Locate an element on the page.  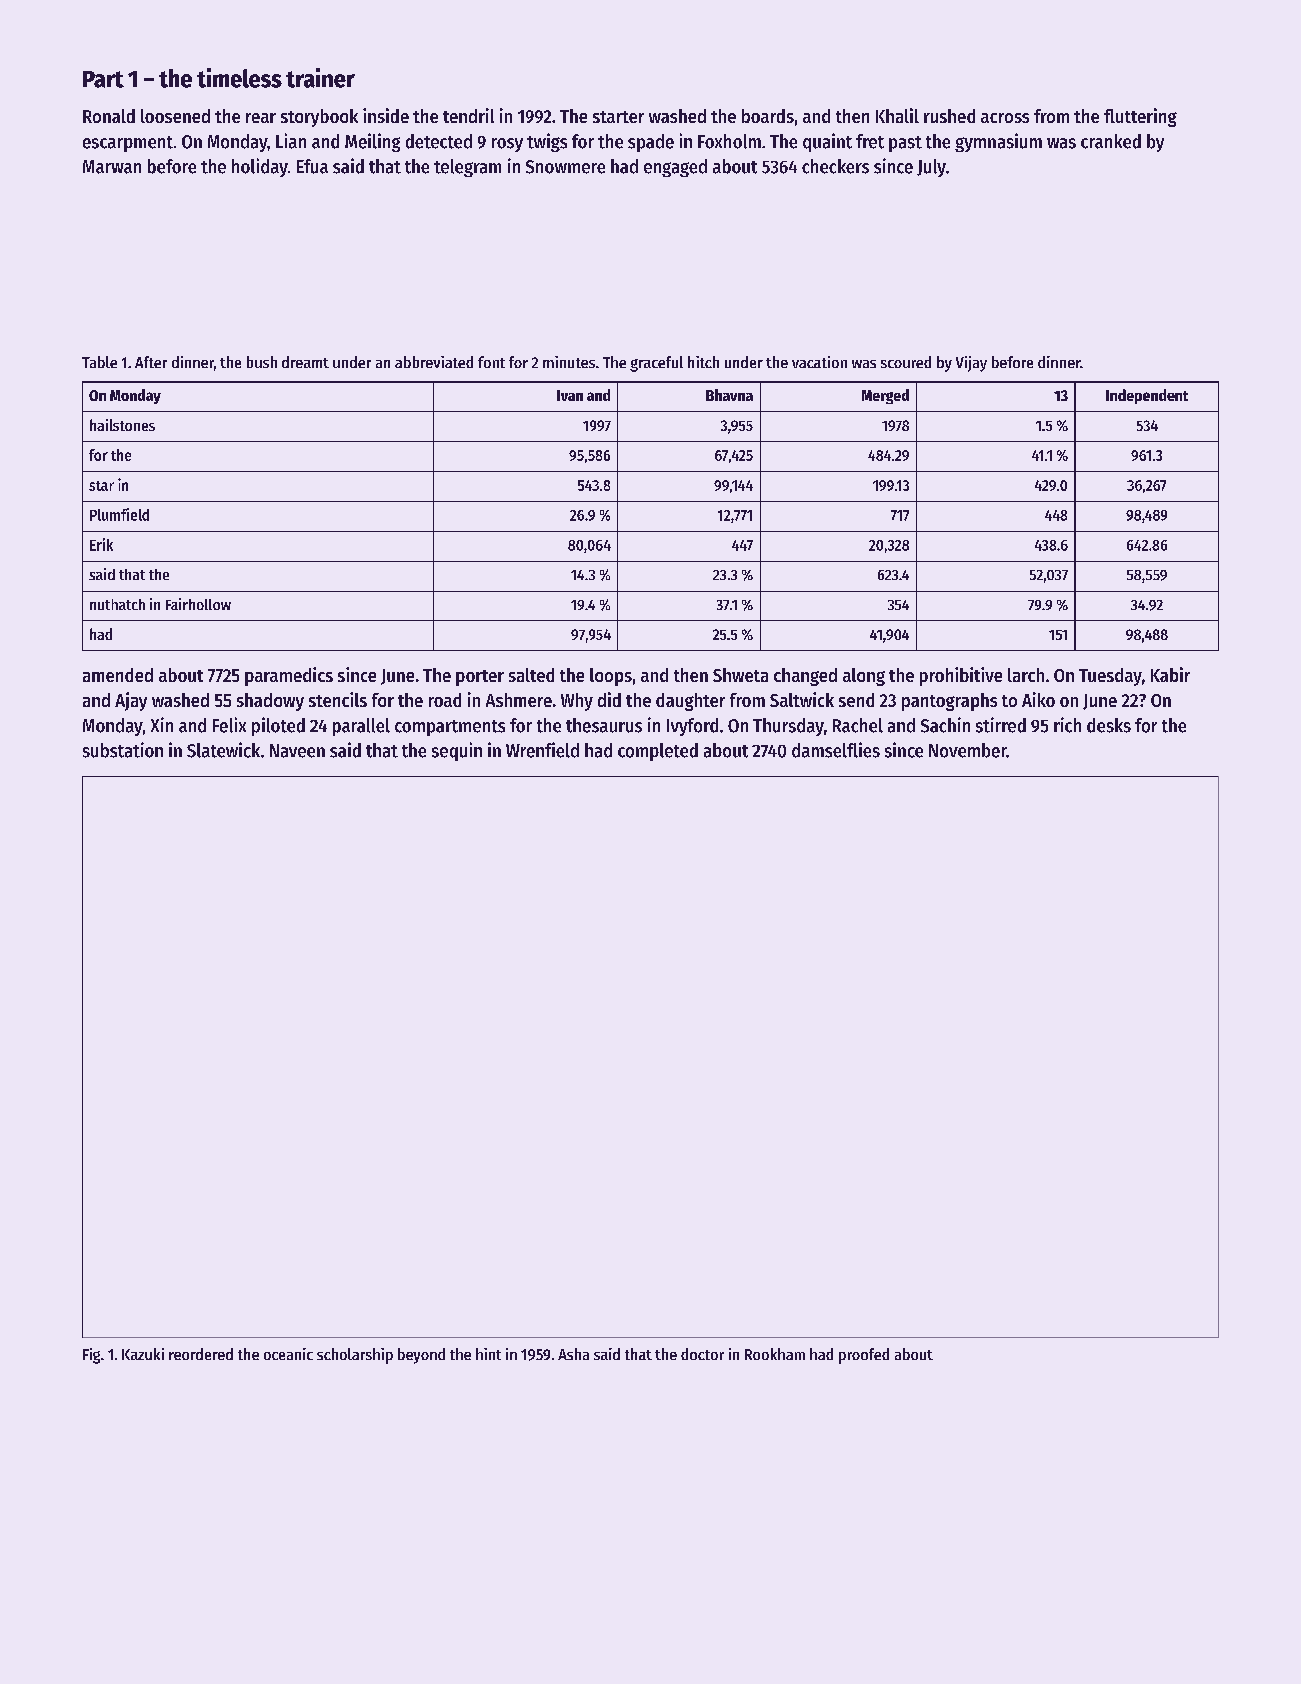
Tuesday is located at coordinates (1110, 677).
